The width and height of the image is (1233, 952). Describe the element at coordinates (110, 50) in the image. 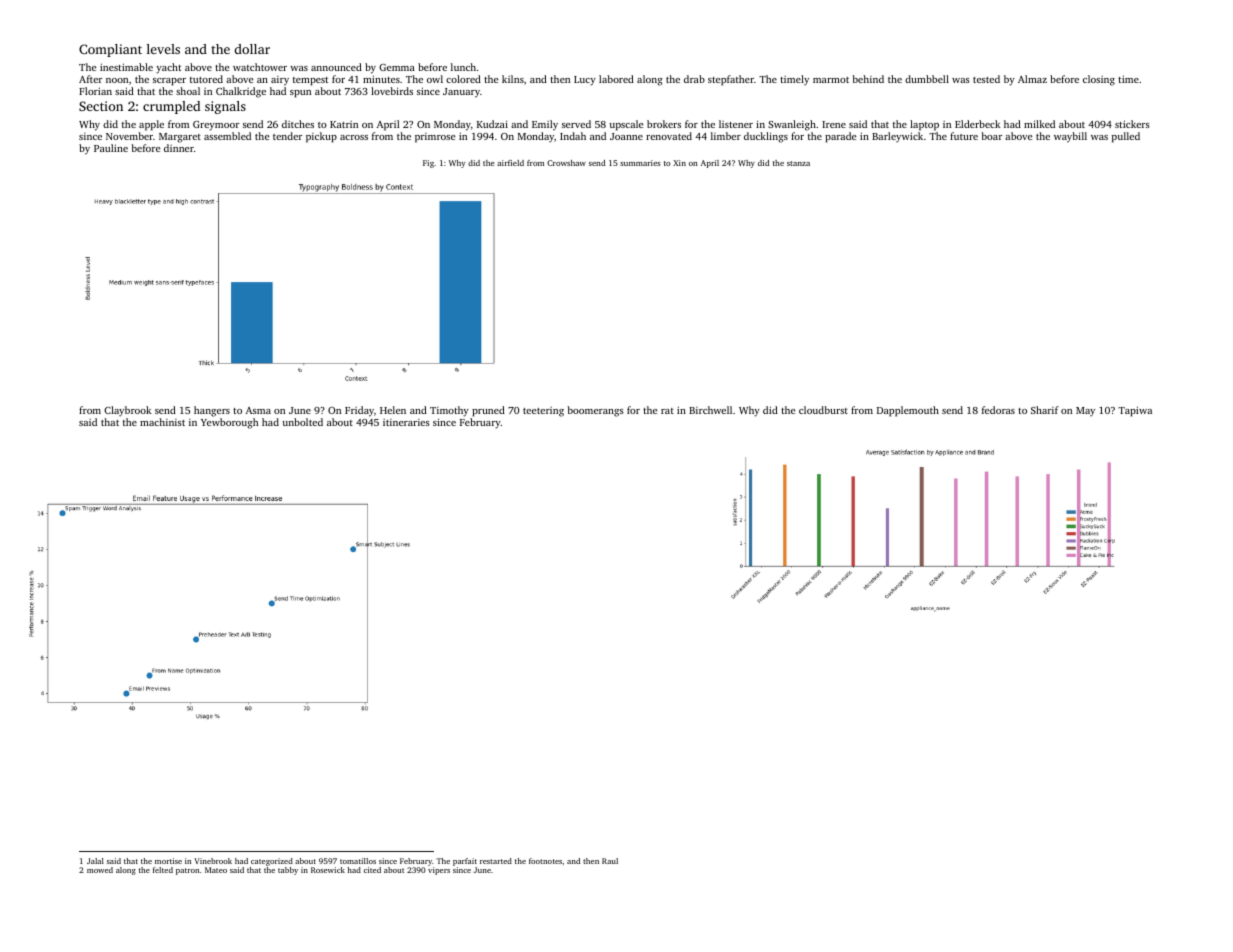

I see `Compliant` at that location.
